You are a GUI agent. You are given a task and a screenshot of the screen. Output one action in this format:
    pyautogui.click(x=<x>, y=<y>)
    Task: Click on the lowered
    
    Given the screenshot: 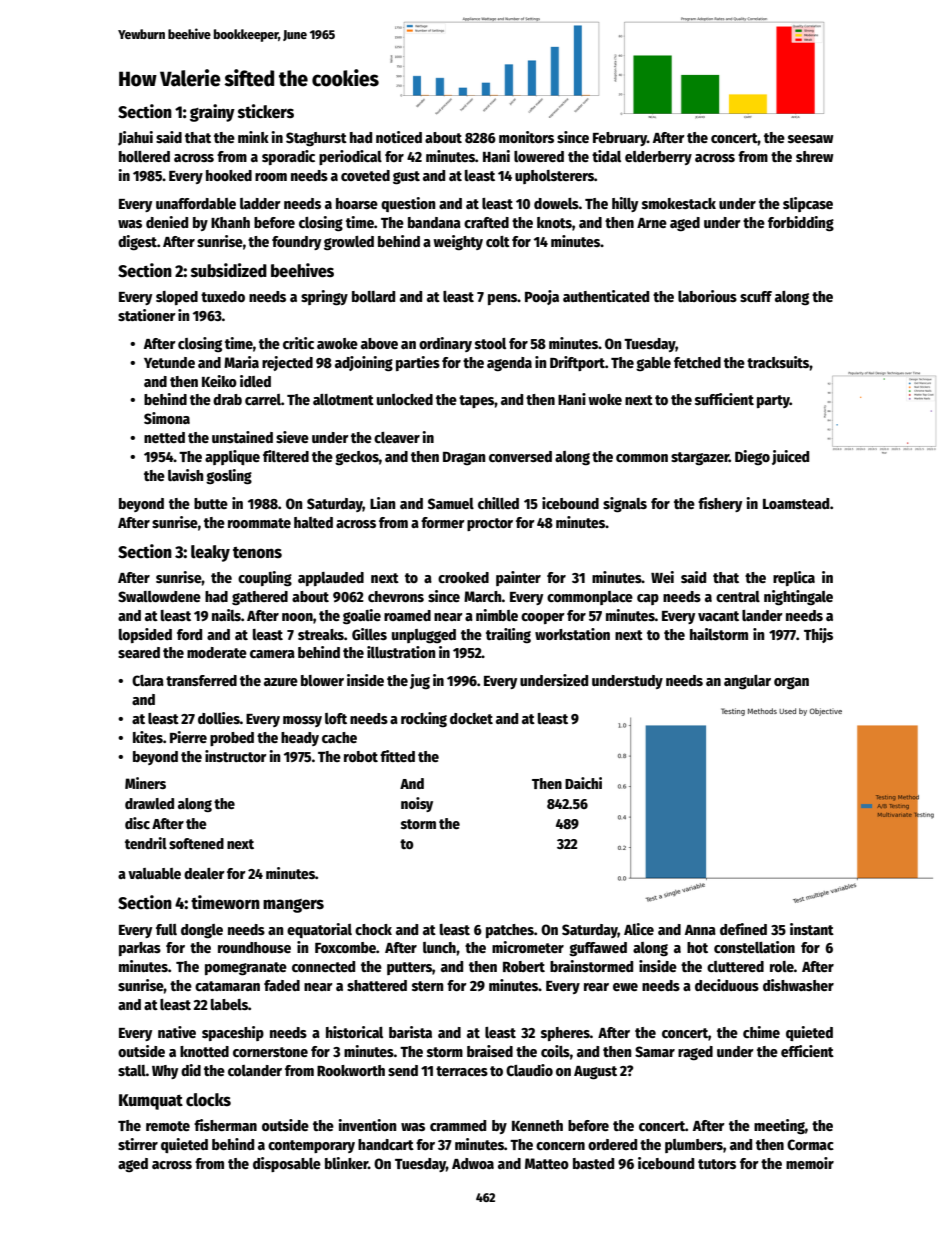 What is the action you would take?
    pyautogui.click(x=539, y=156)
